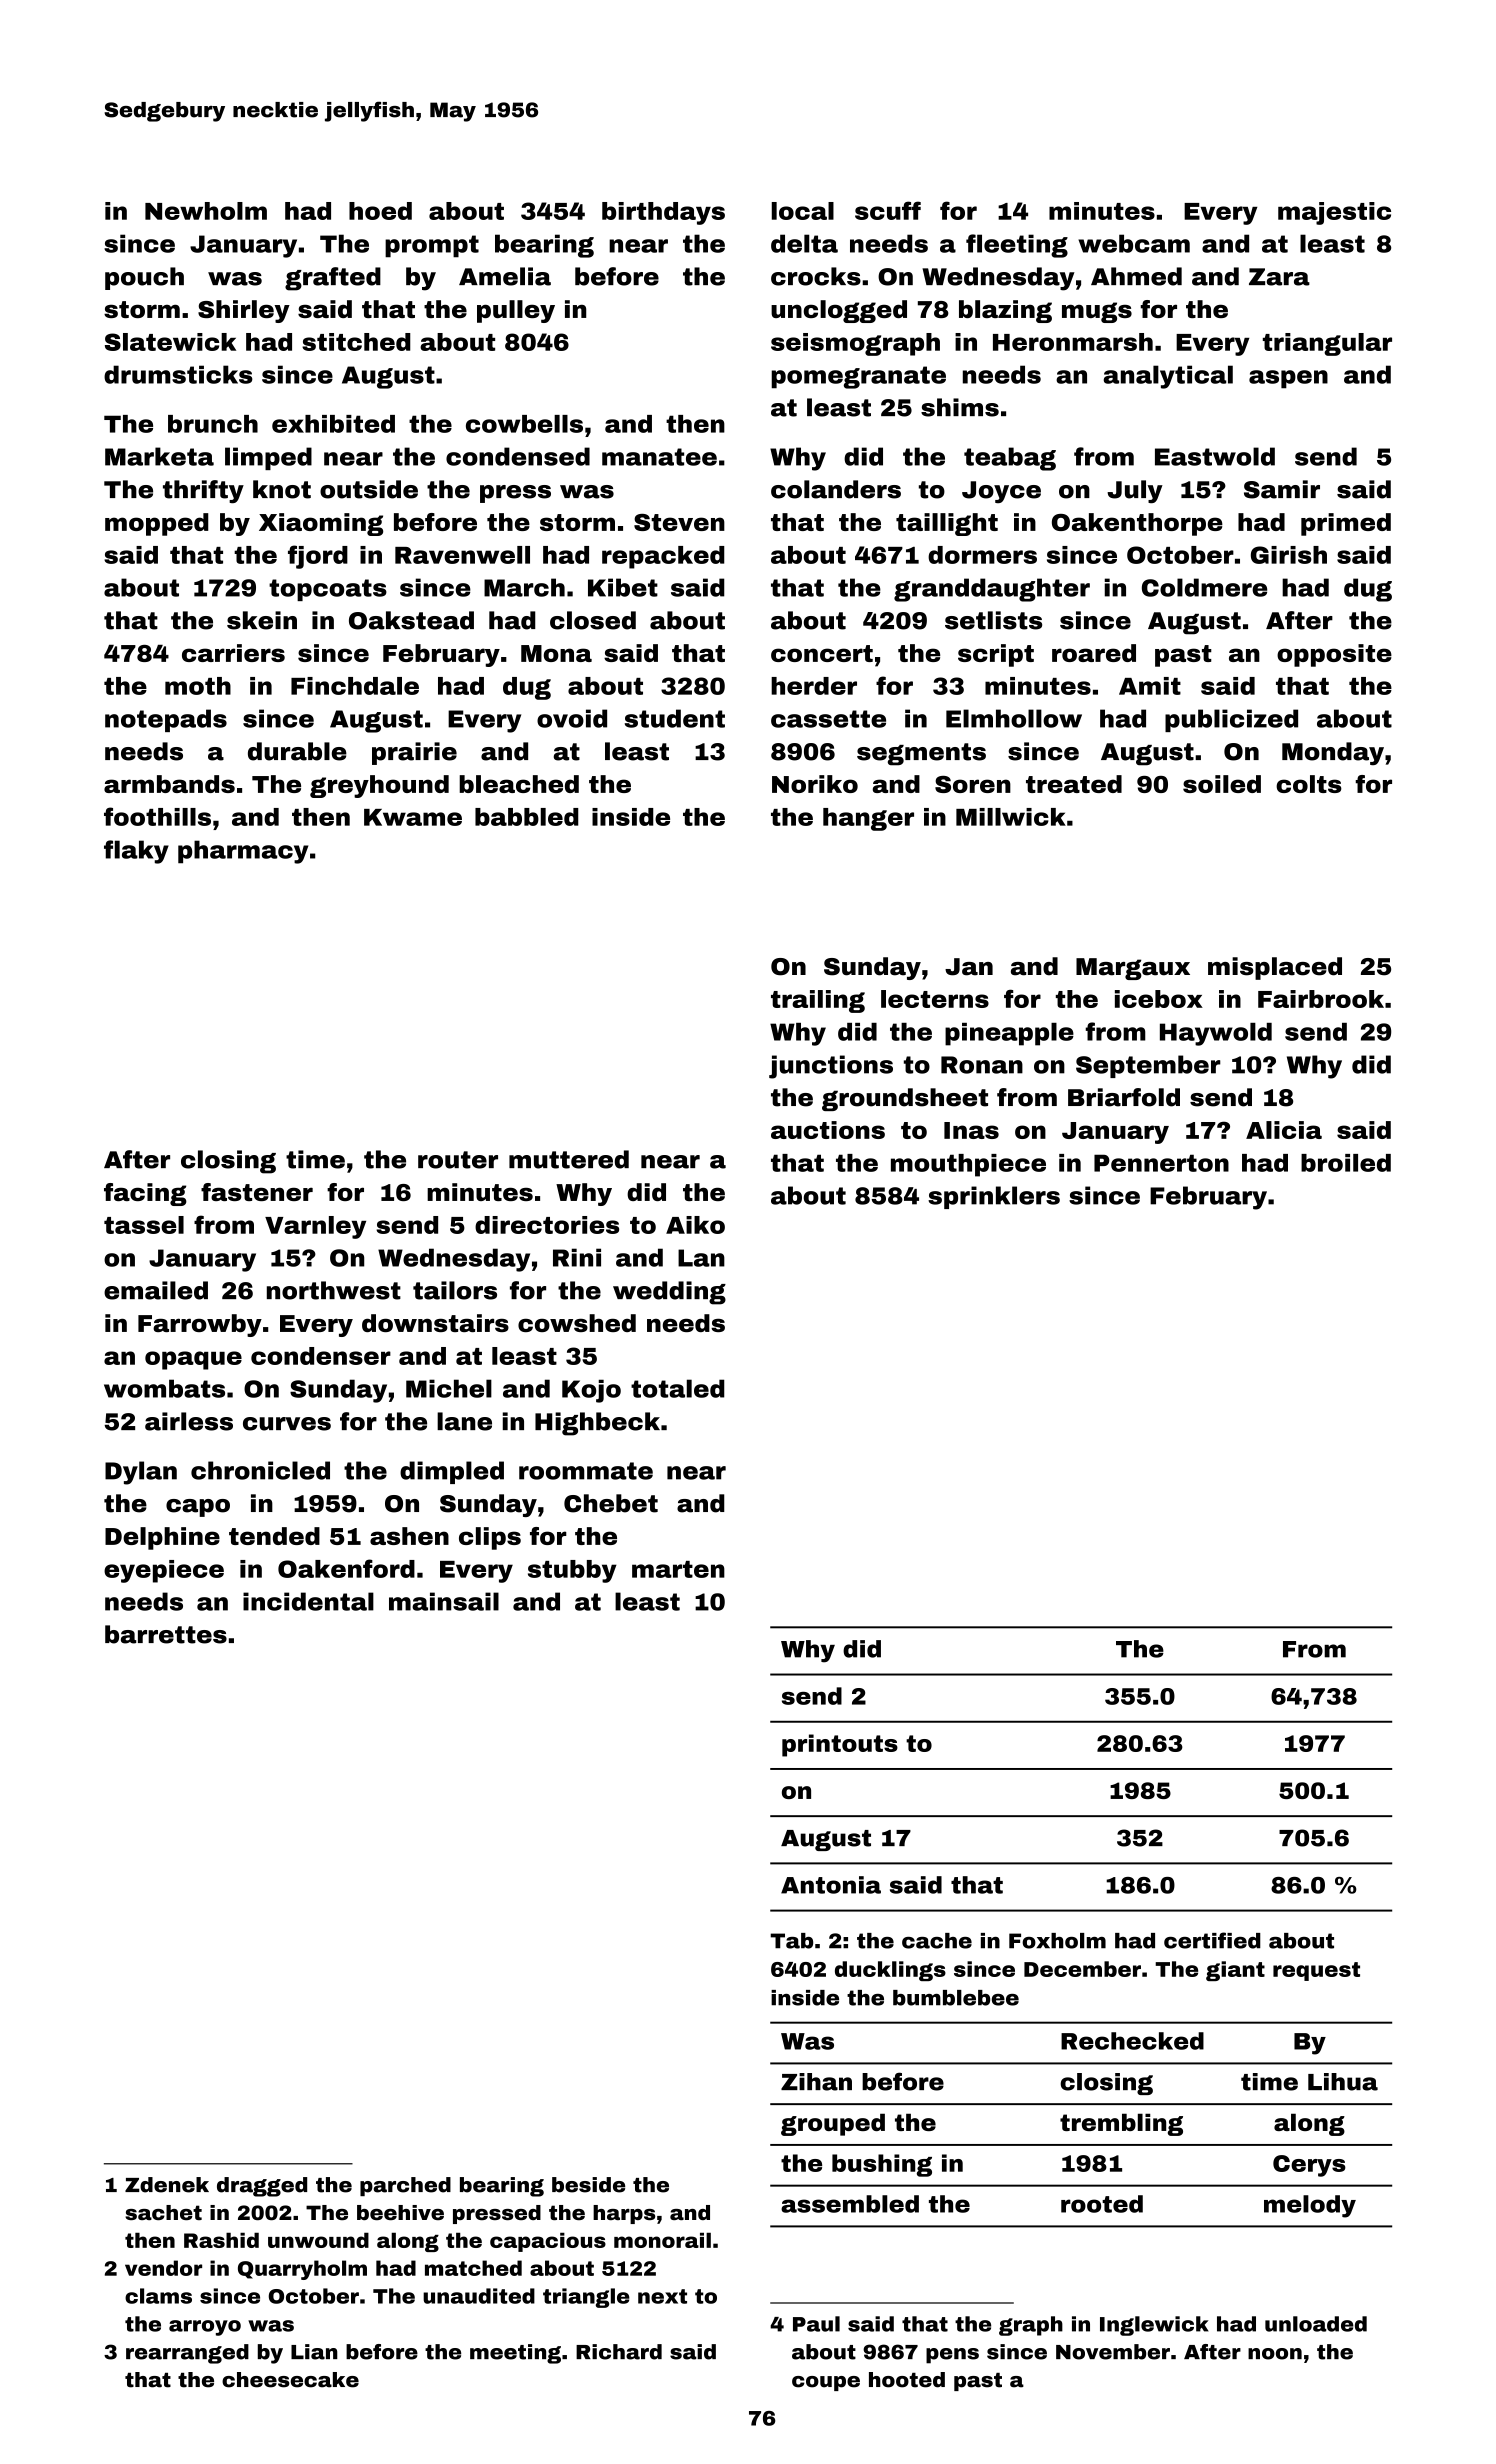  What do you see at coordinates (675, 718) in the page?
I see `student` at bounding box center [675, 718].
